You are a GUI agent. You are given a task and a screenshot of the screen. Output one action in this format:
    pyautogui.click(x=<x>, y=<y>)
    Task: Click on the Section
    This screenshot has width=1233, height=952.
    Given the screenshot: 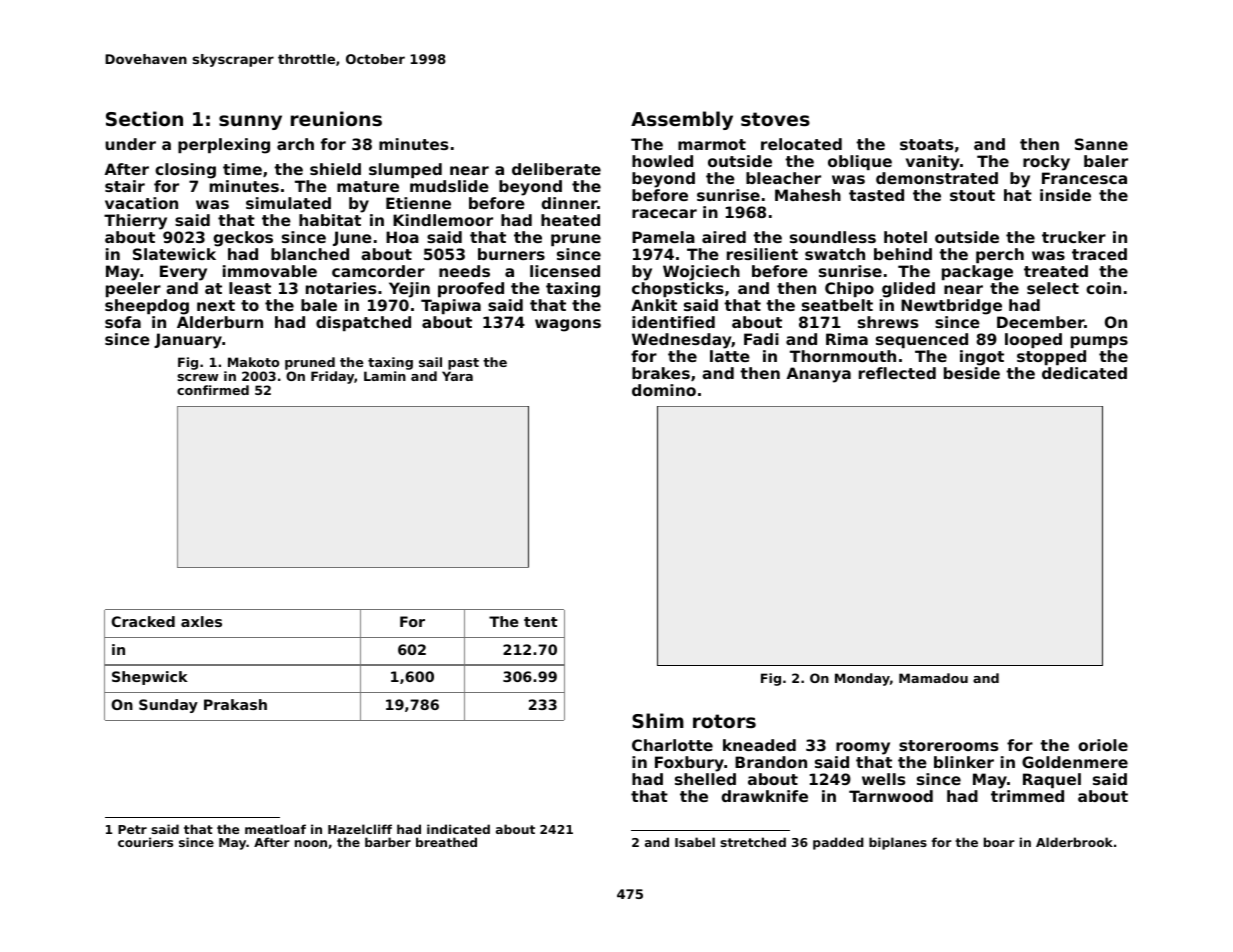 What is the action you would take?
    pyautogui.click(x=144, y=118)
